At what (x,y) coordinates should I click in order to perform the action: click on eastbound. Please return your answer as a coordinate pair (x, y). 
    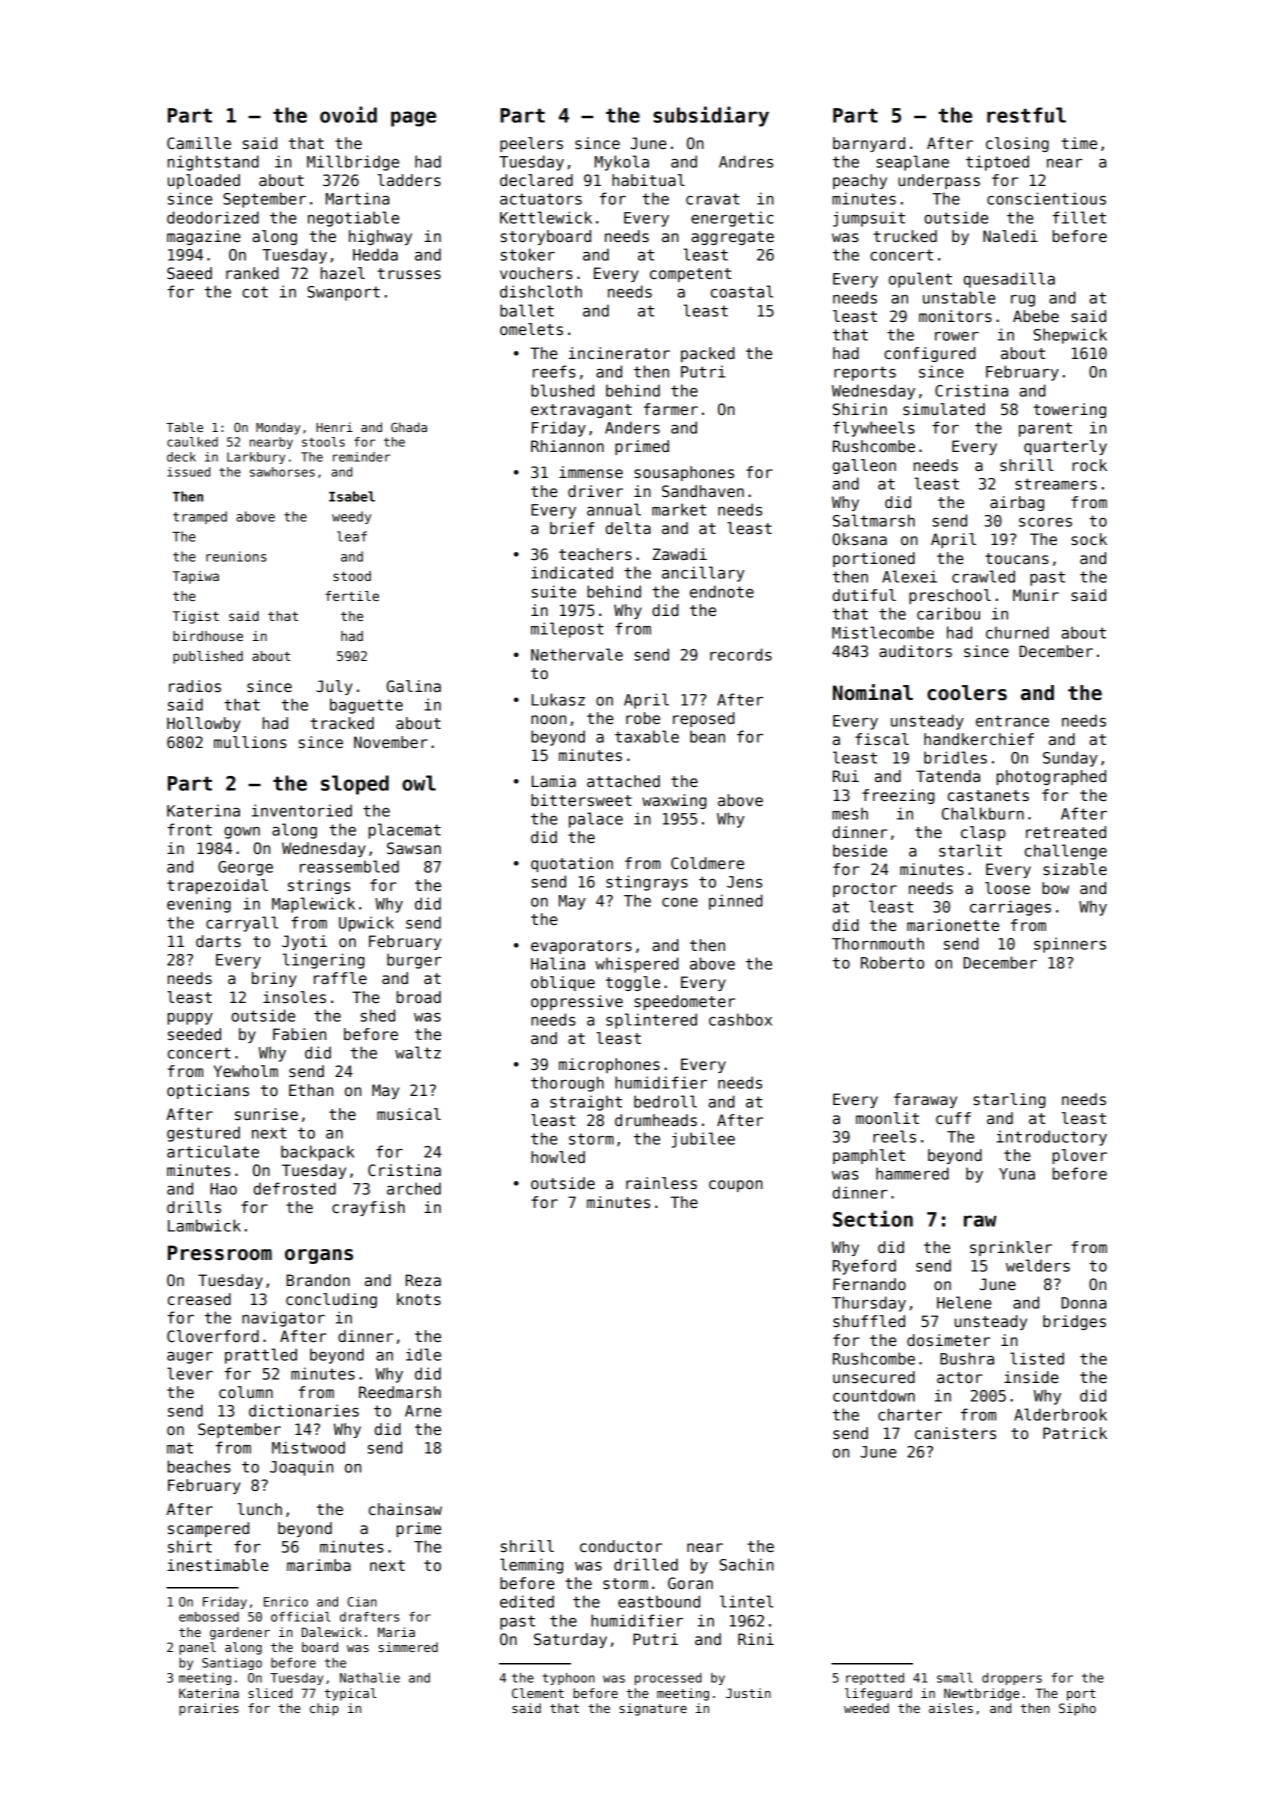
    Looking at the image, I should click on (659, 1601).
